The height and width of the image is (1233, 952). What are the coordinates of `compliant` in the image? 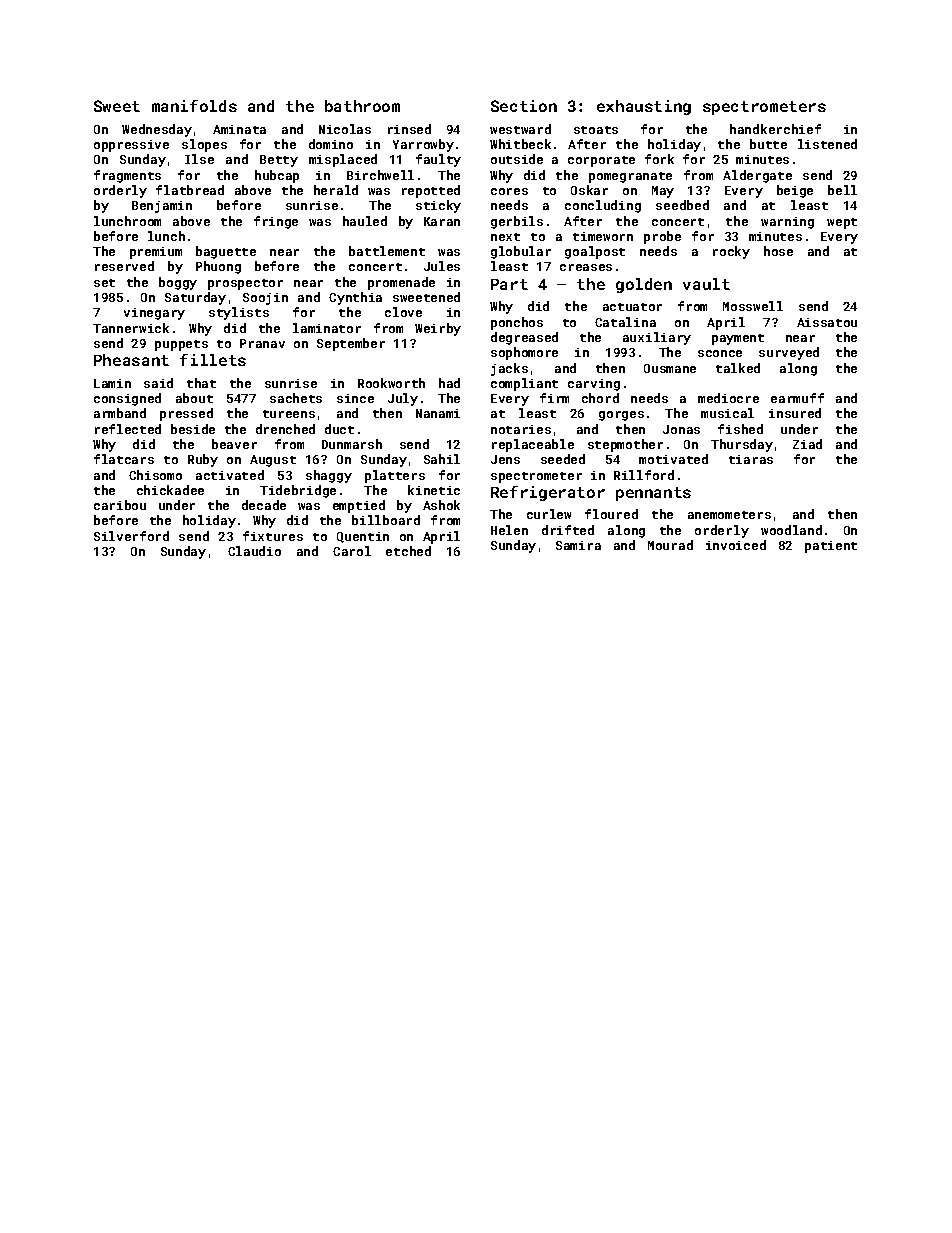 It's located at (524, 384).
